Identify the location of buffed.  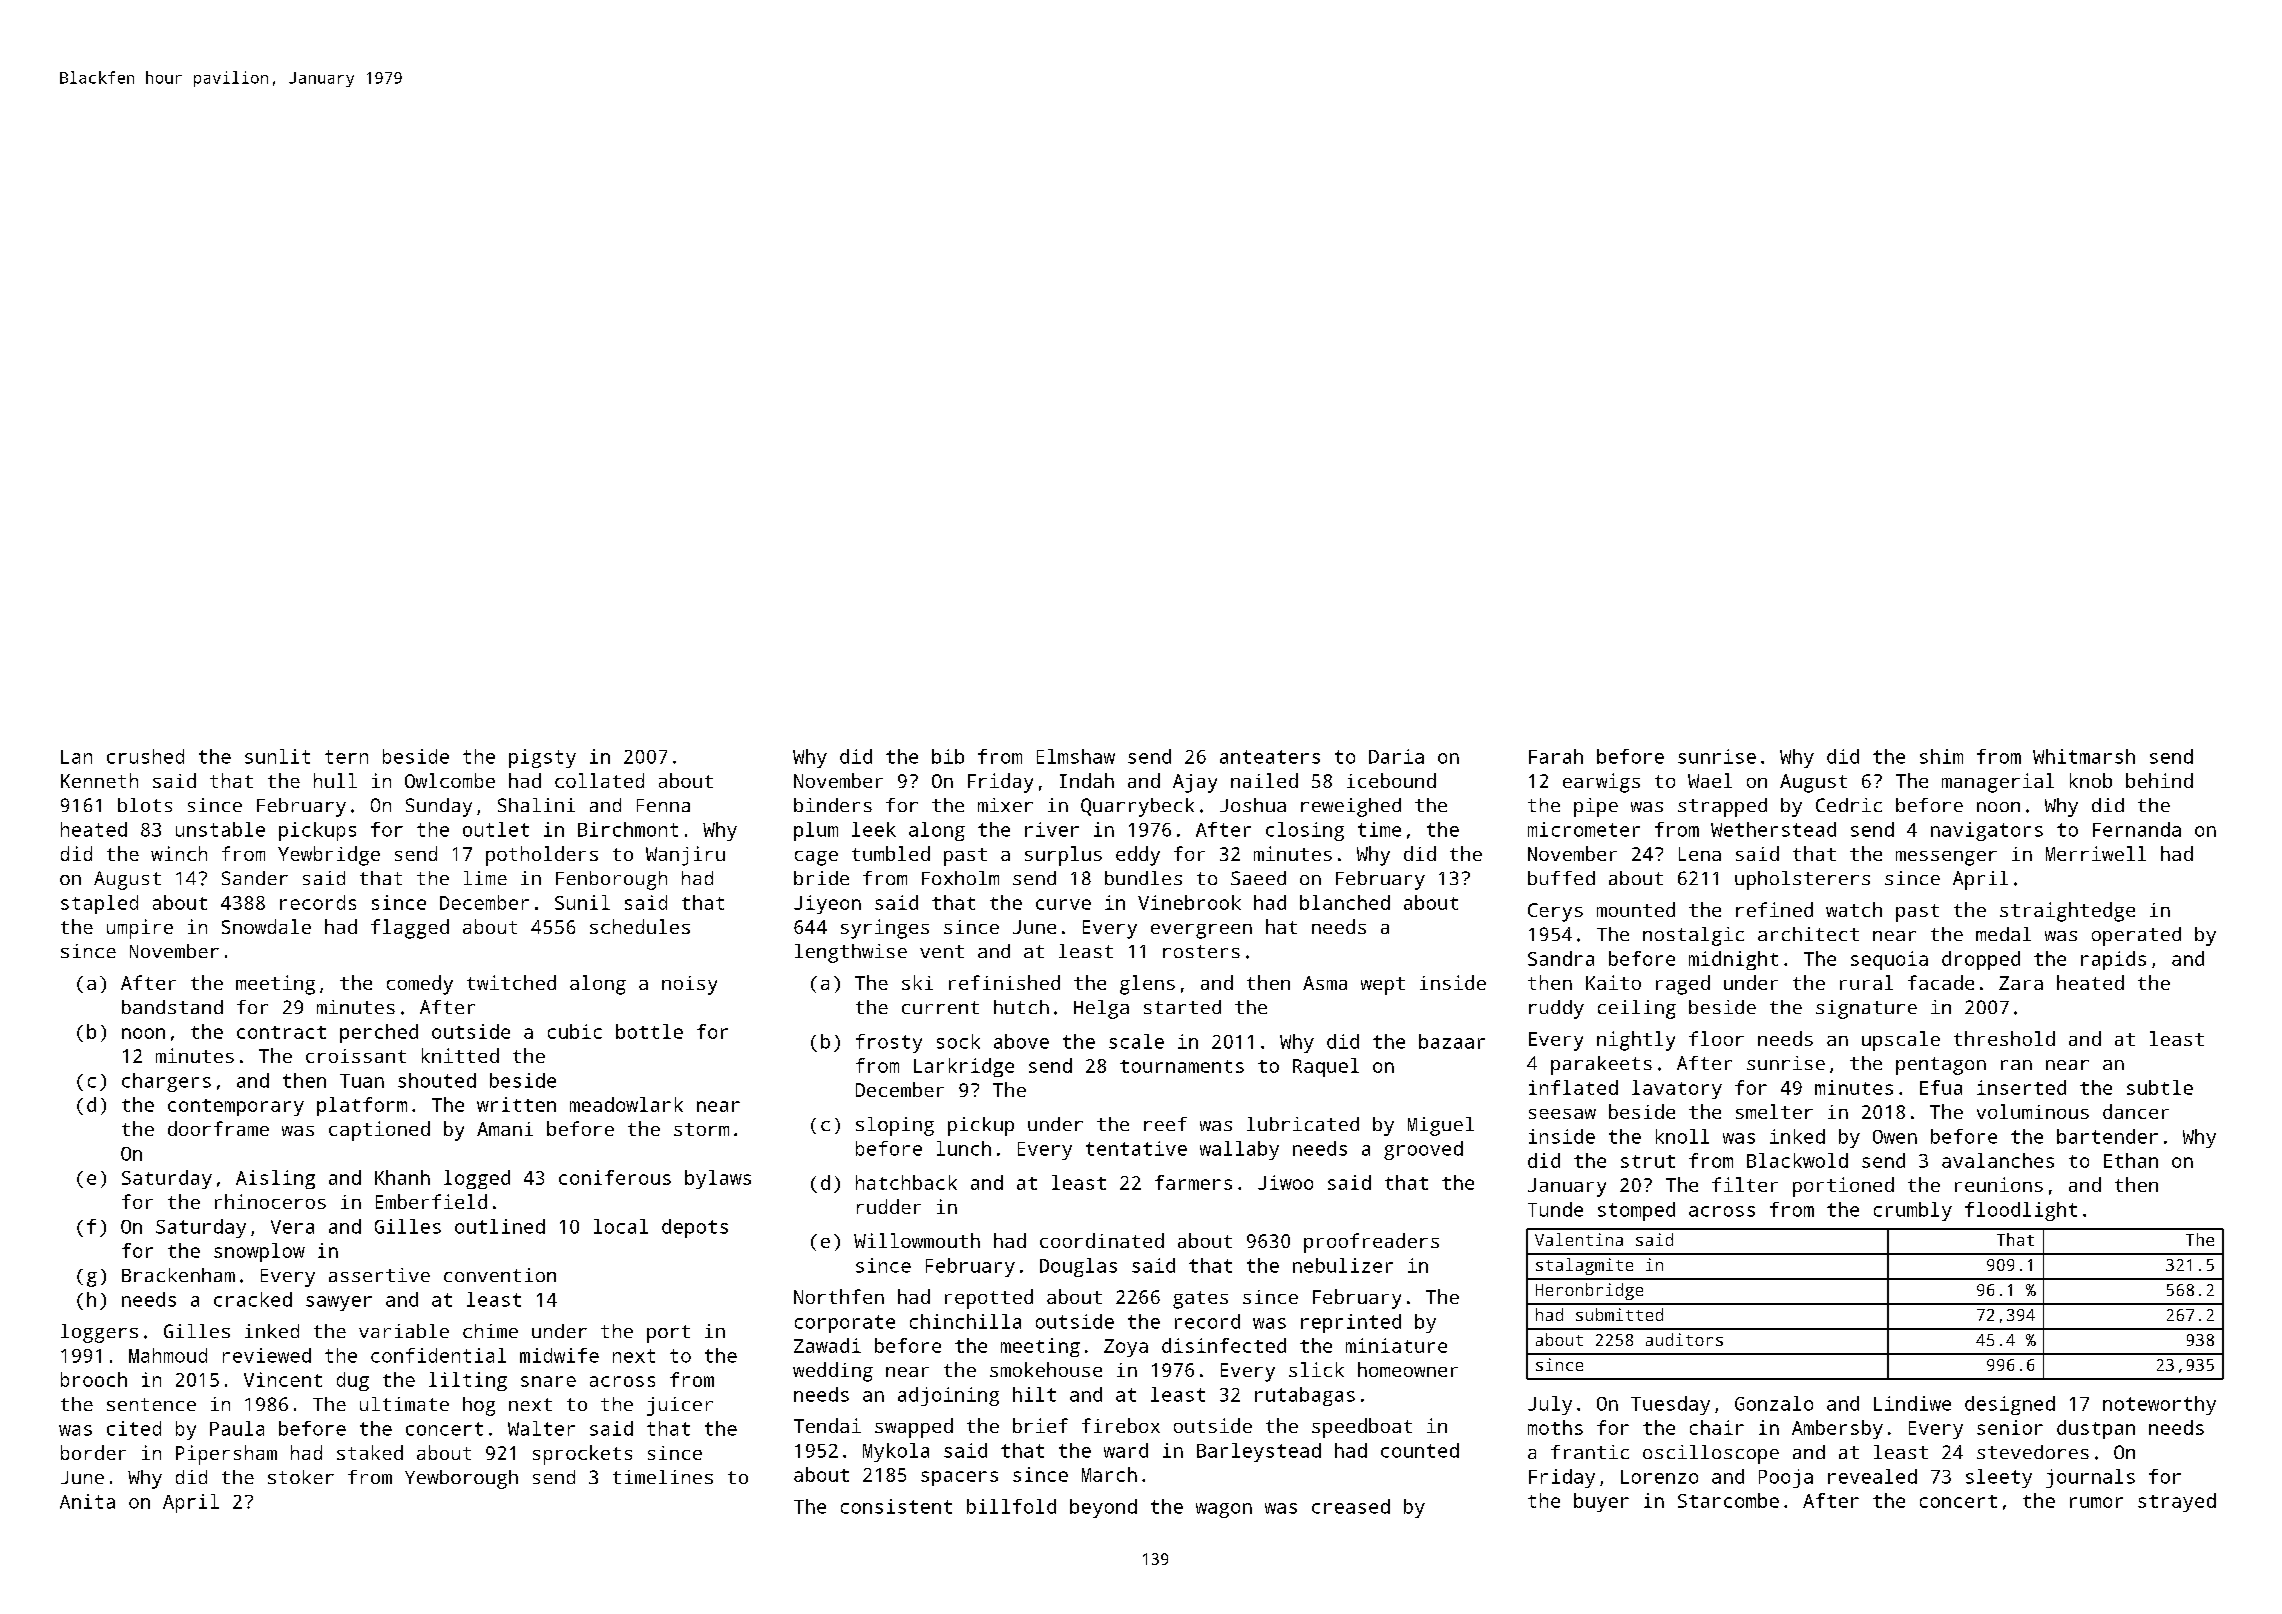
(1561, 878).
